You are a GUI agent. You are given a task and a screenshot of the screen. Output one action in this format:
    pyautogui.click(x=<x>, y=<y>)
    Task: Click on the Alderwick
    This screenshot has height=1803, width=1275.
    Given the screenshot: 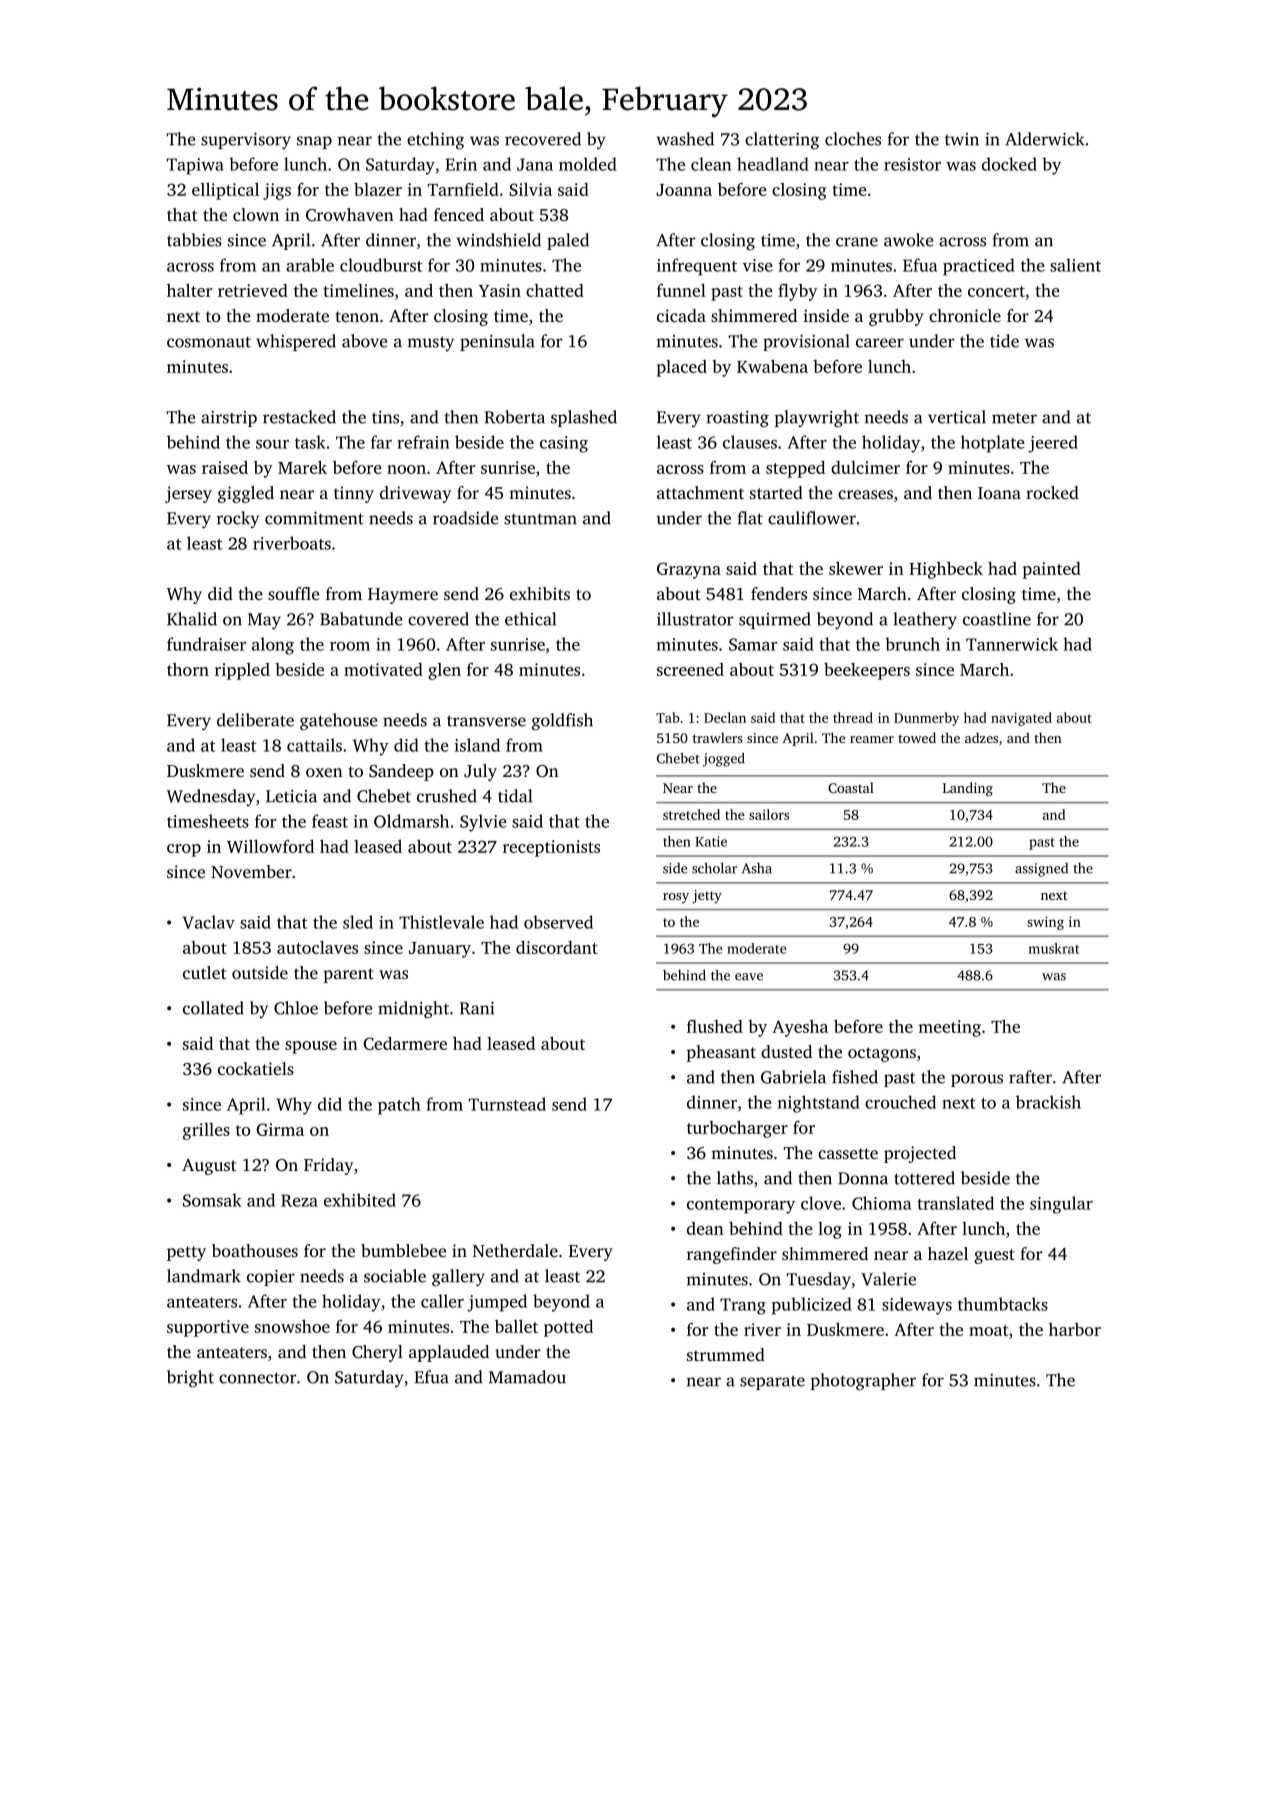 What is the action you would take?
    pyautogui.click(x=1044, y=139)
